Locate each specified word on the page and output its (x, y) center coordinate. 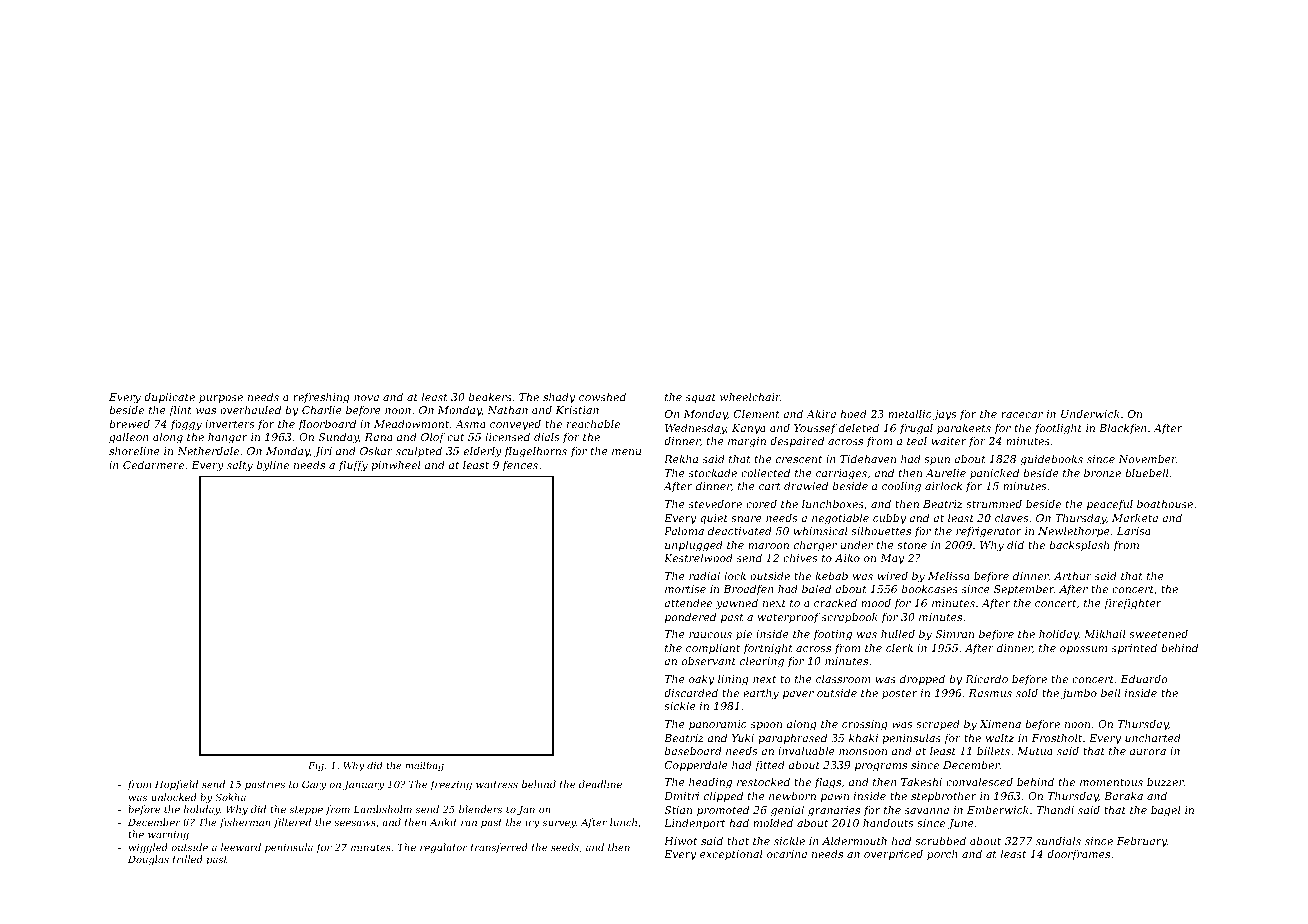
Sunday (338, 438)
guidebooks (1051, 460)
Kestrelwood (698, 557)
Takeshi (921, 781)
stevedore (715, 503)
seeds (565, 847)
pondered (690, 617)
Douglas (148, 860)
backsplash (1079, 545)
